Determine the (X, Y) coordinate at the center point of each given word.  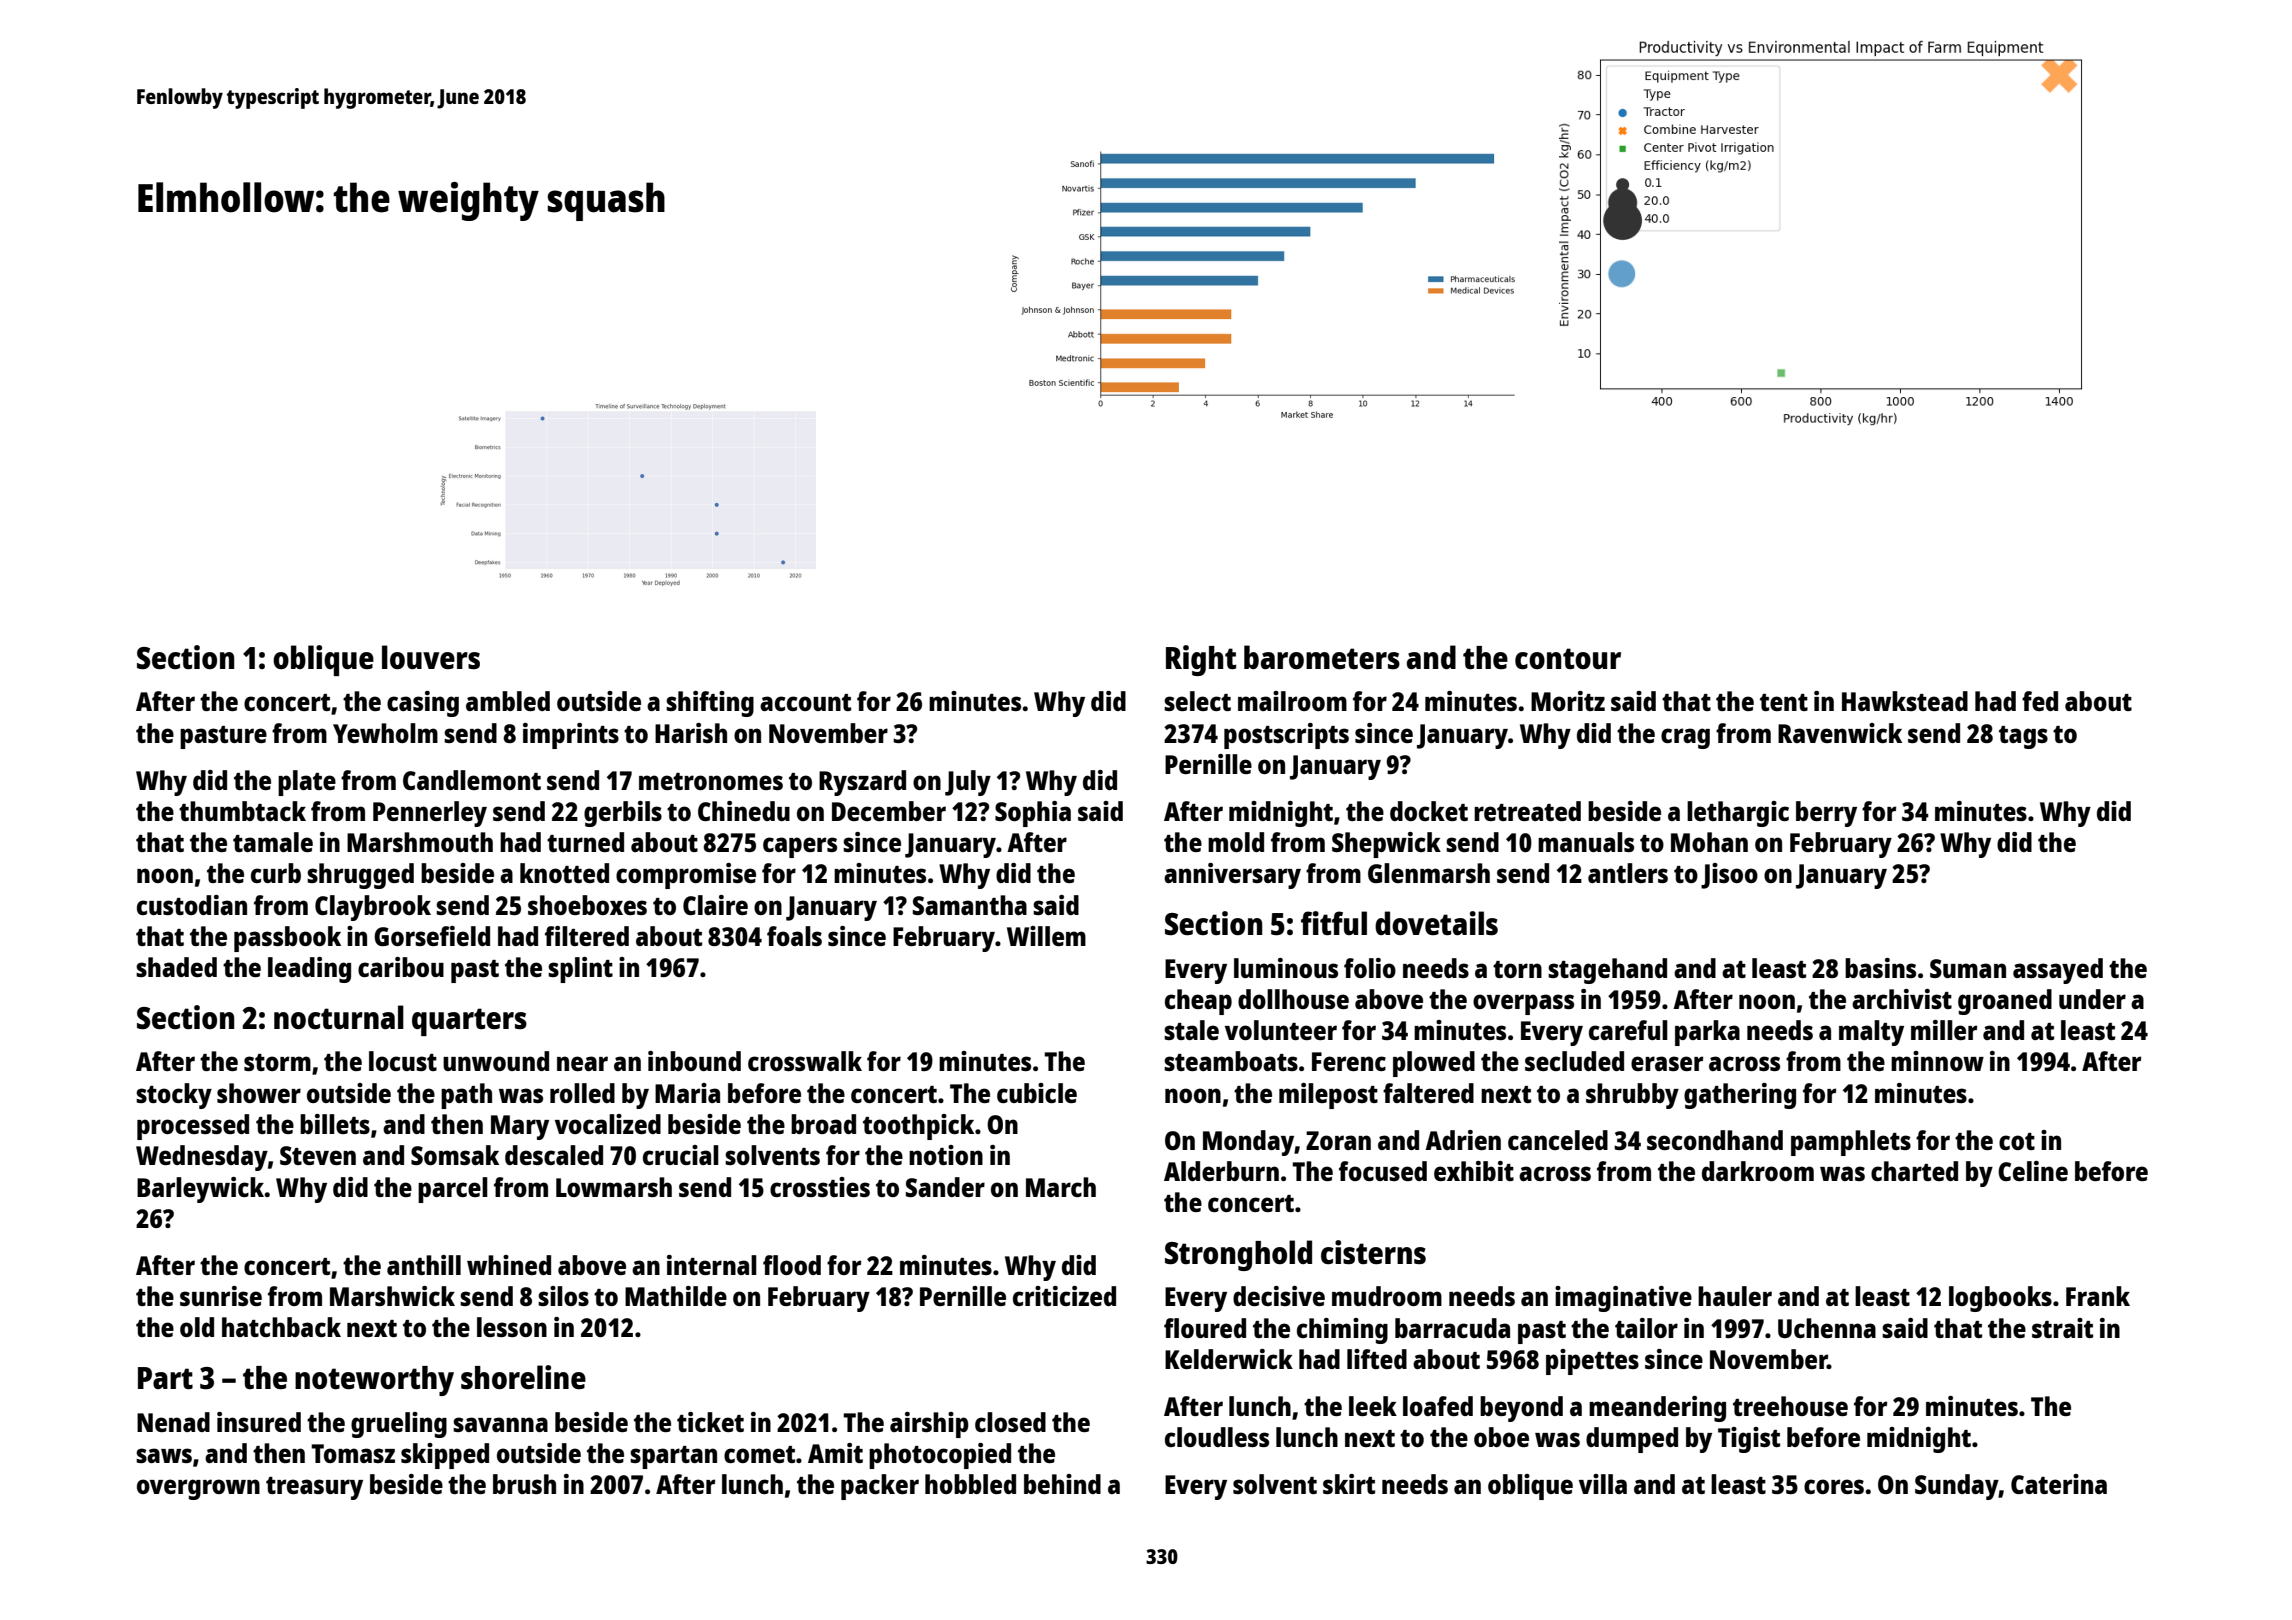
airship (929, 1425)
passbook (287, 939)
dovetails (1436, 923)
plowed (1434, 1064)
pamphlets (1851, 1143)
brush (524, 1484)
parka (1707, 1033)
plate (307, 783)
